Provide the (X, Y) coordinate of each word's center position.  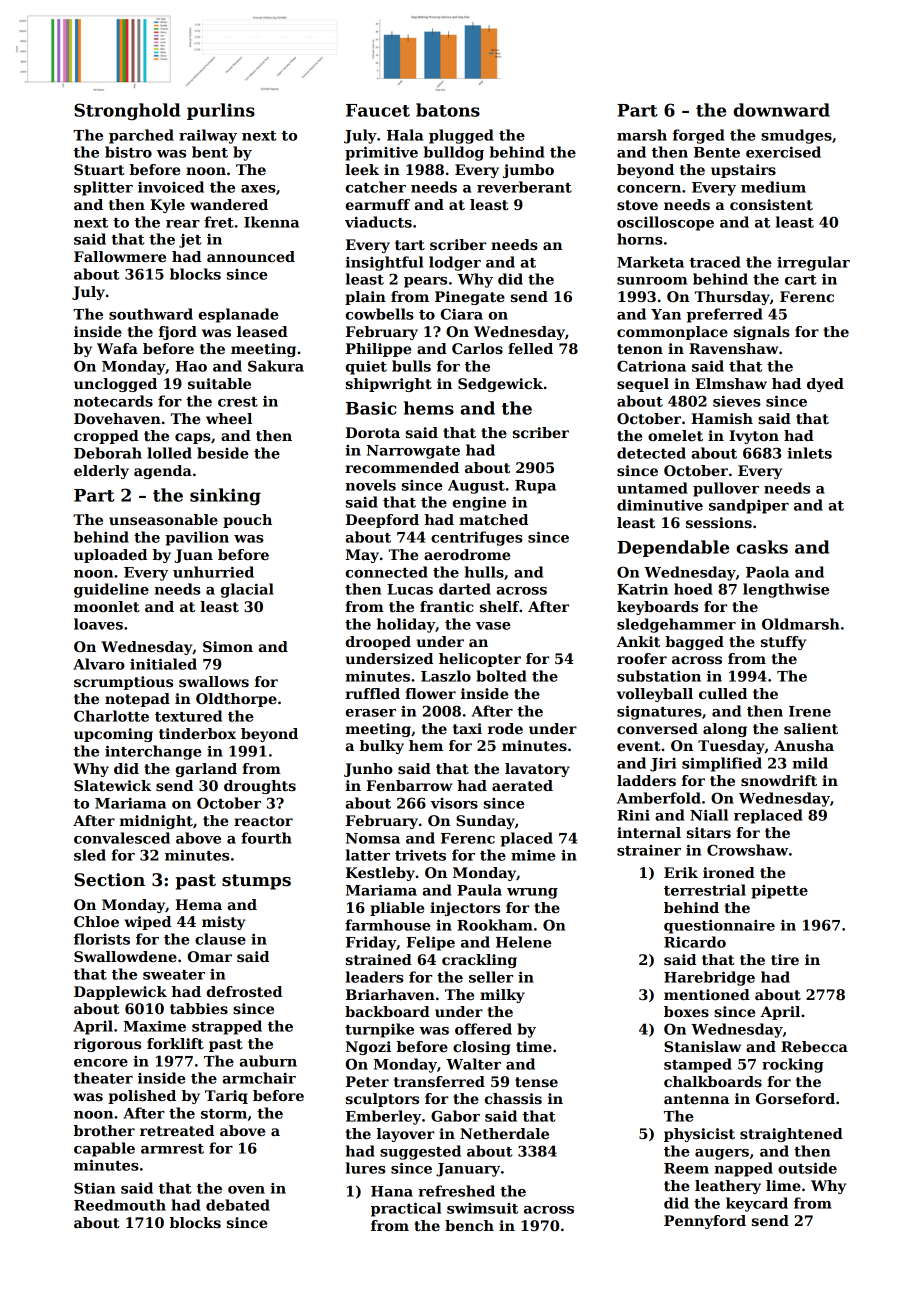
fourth (266, 838)
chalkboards (713, 1081)
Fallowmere (120, 256)
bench (469, 1225)
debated (238, 1205)
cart (800, 280)
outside (807, 1168)
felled (530, 348)
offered (483, 1029)
